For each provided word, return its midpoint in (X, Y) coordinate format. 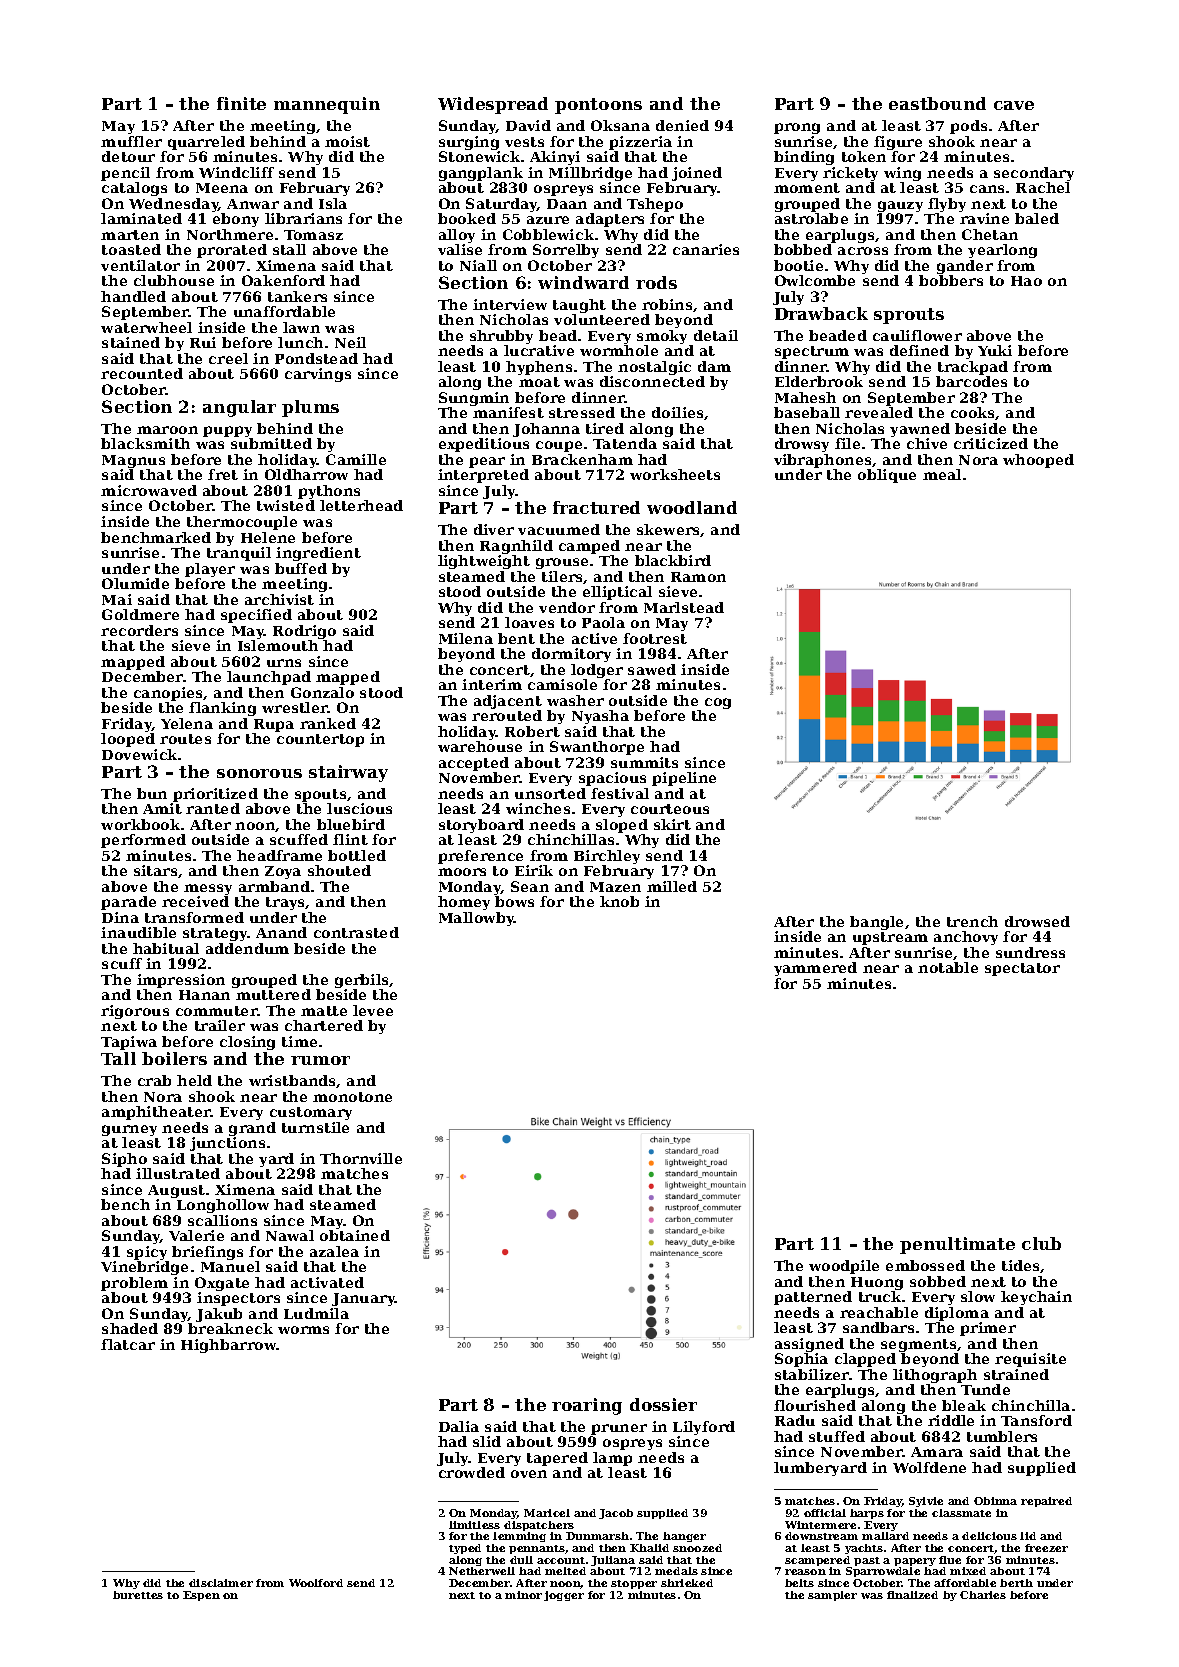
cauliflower (917, 335)
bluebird (351, 824)
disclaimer (221, 1583)
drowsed (1037, 921)
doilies (677, 412)
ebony (236, 220)
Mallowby (476, 919)
